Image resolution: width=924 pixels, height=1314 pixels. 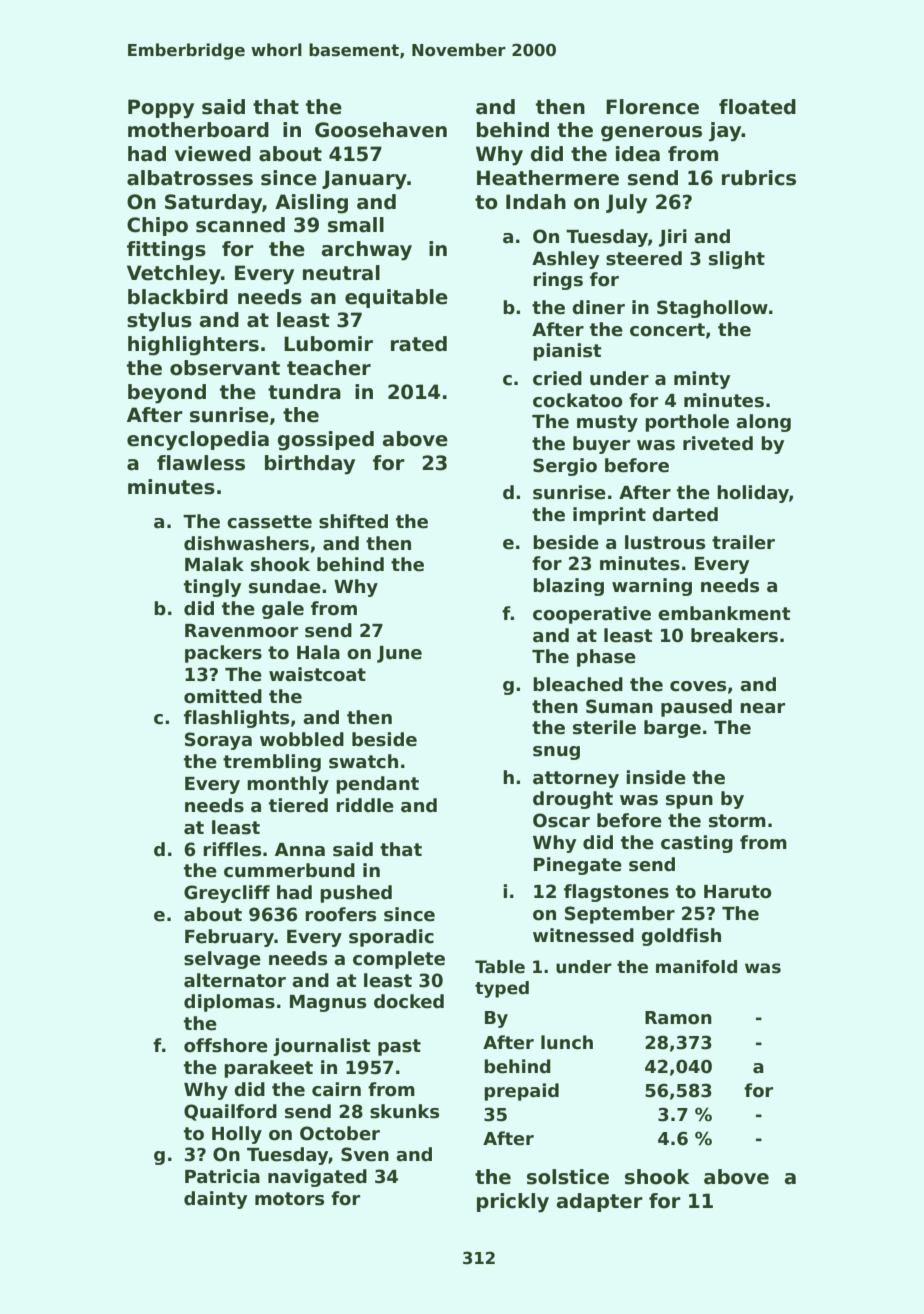 What do you see at coordinates (738, 892) in the image?
I see `Haruto` at bounding box center [738, 892].
